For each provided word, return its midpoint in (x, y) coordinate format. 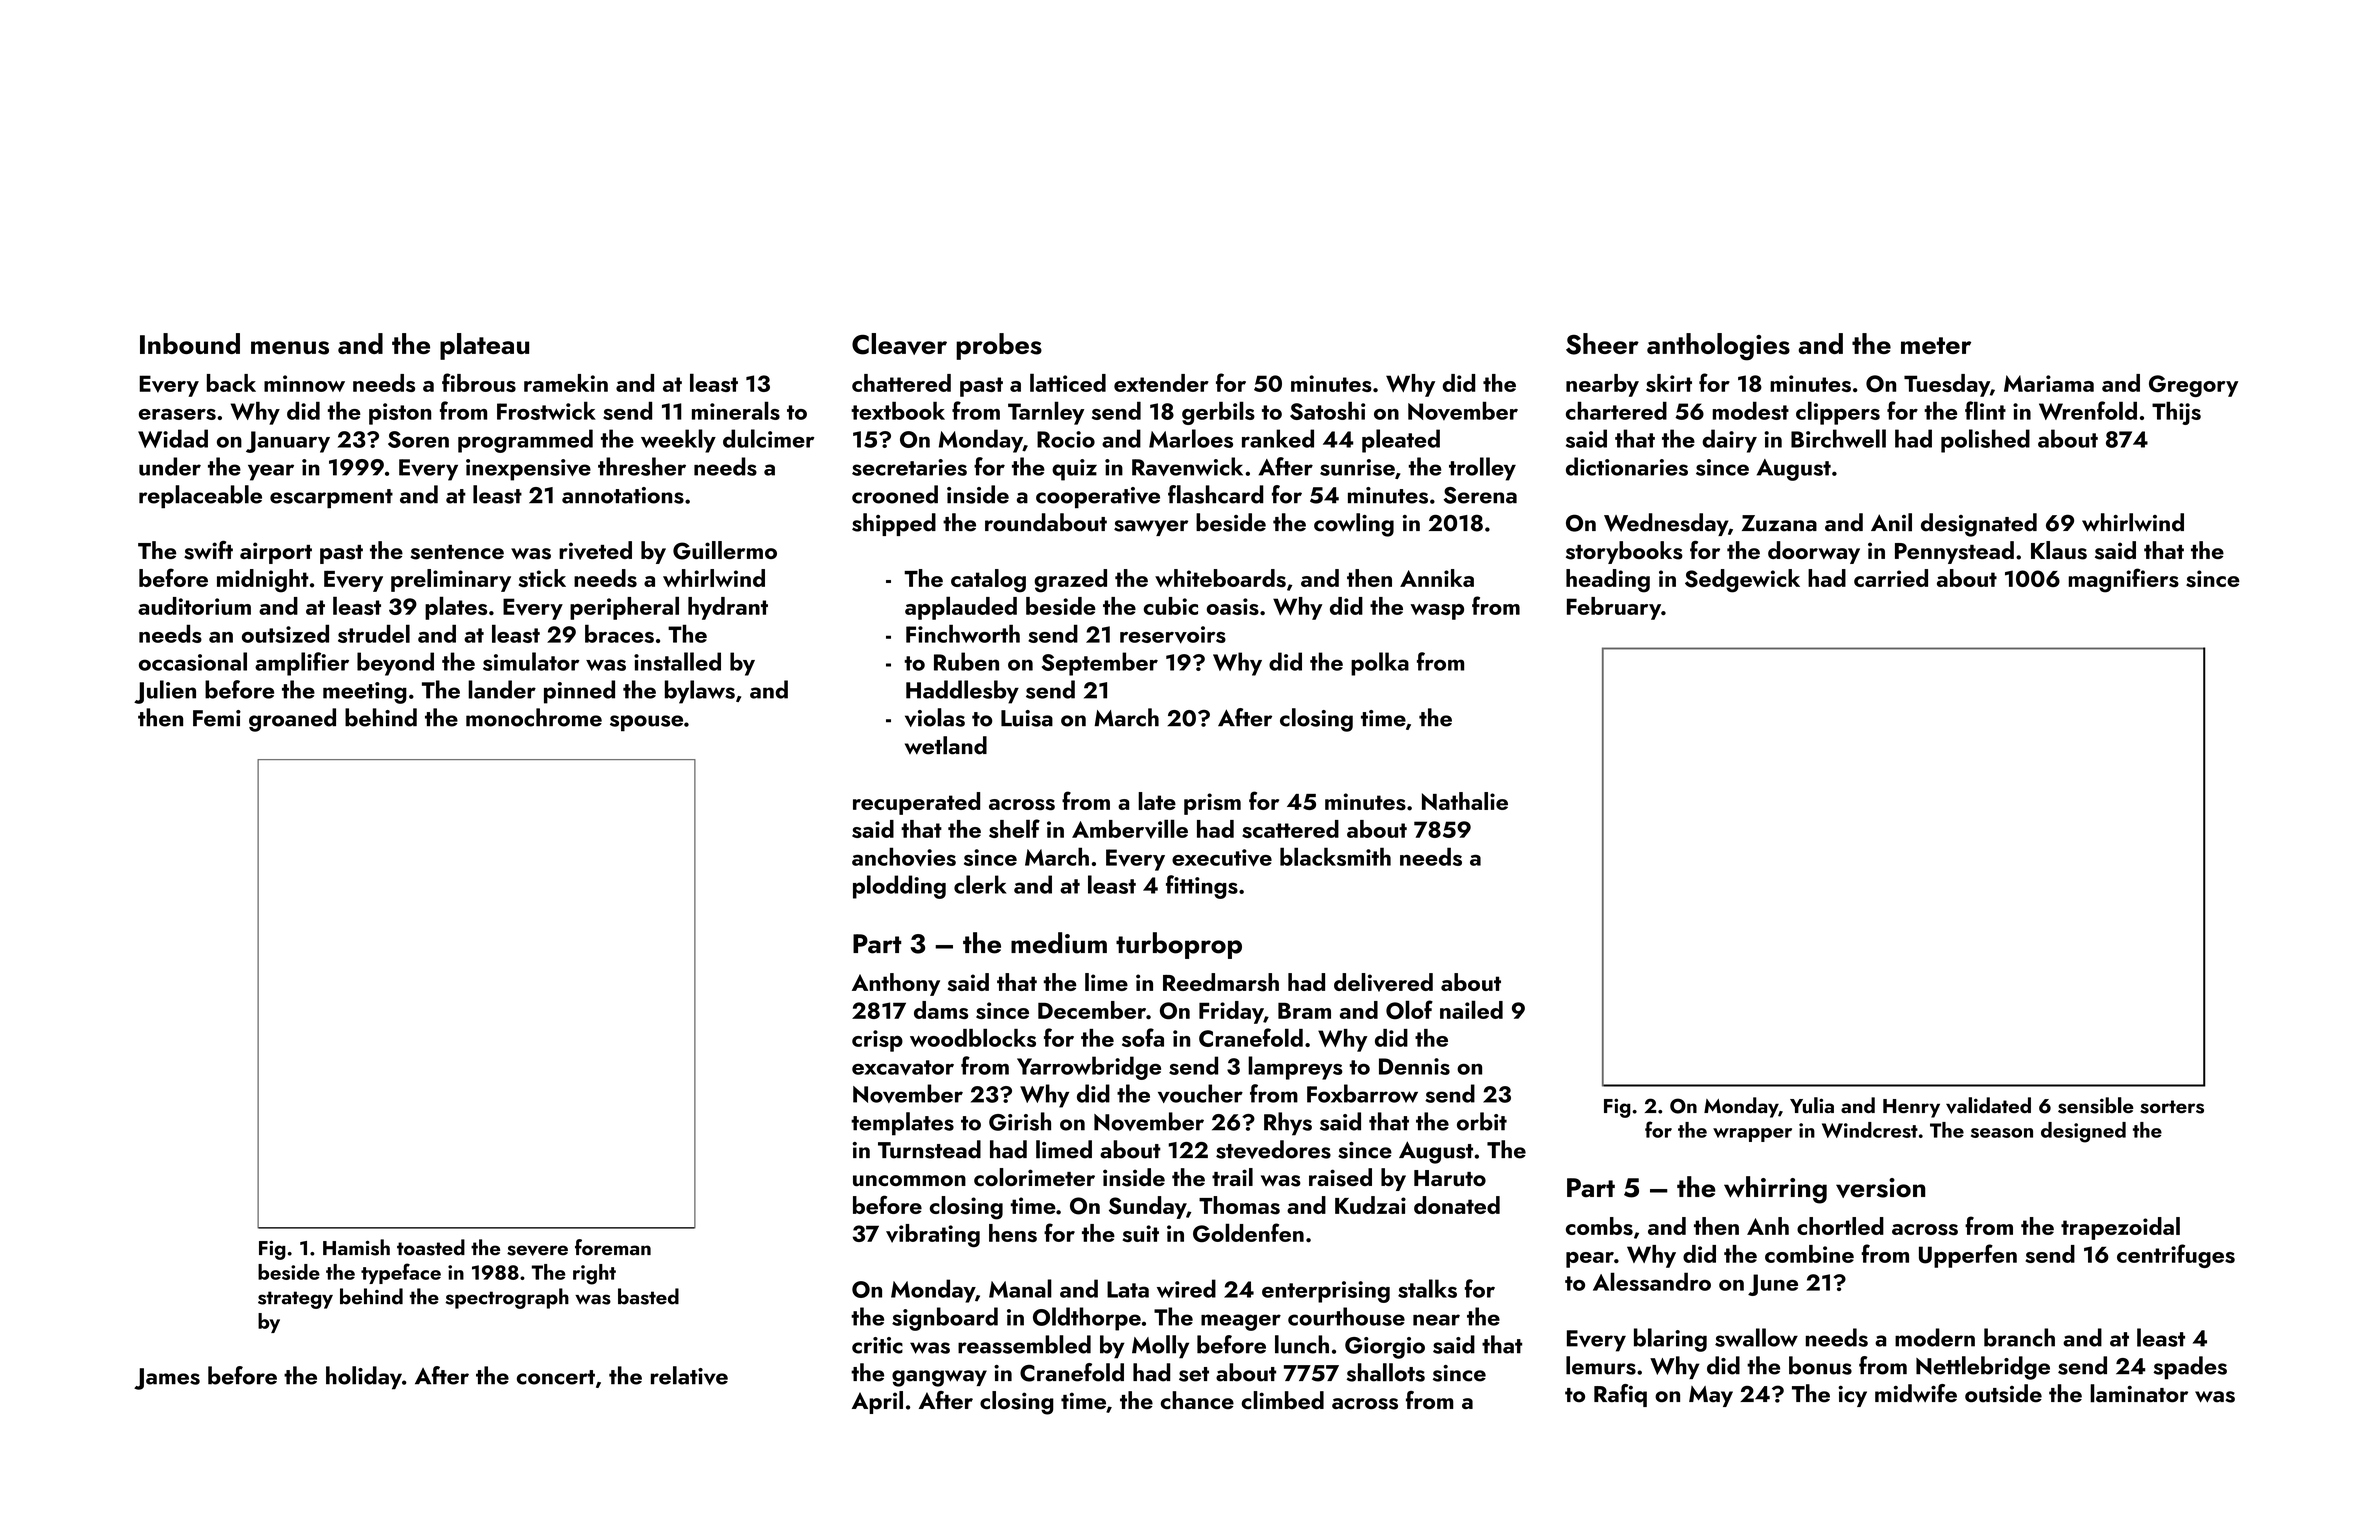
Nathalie (1465, 801)
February (1614, 608)
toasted (431, 1247)
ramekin (566, 383)
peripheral (624, 608)
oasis (1233, 606)
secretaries (909, 467)
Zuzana (1779, 523)
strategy (295, 1300)
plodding (899, 887)
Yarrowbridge (1089, 1068)
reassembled (1024, 1344)
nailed (1471, 1009)
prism (1212, 804)
